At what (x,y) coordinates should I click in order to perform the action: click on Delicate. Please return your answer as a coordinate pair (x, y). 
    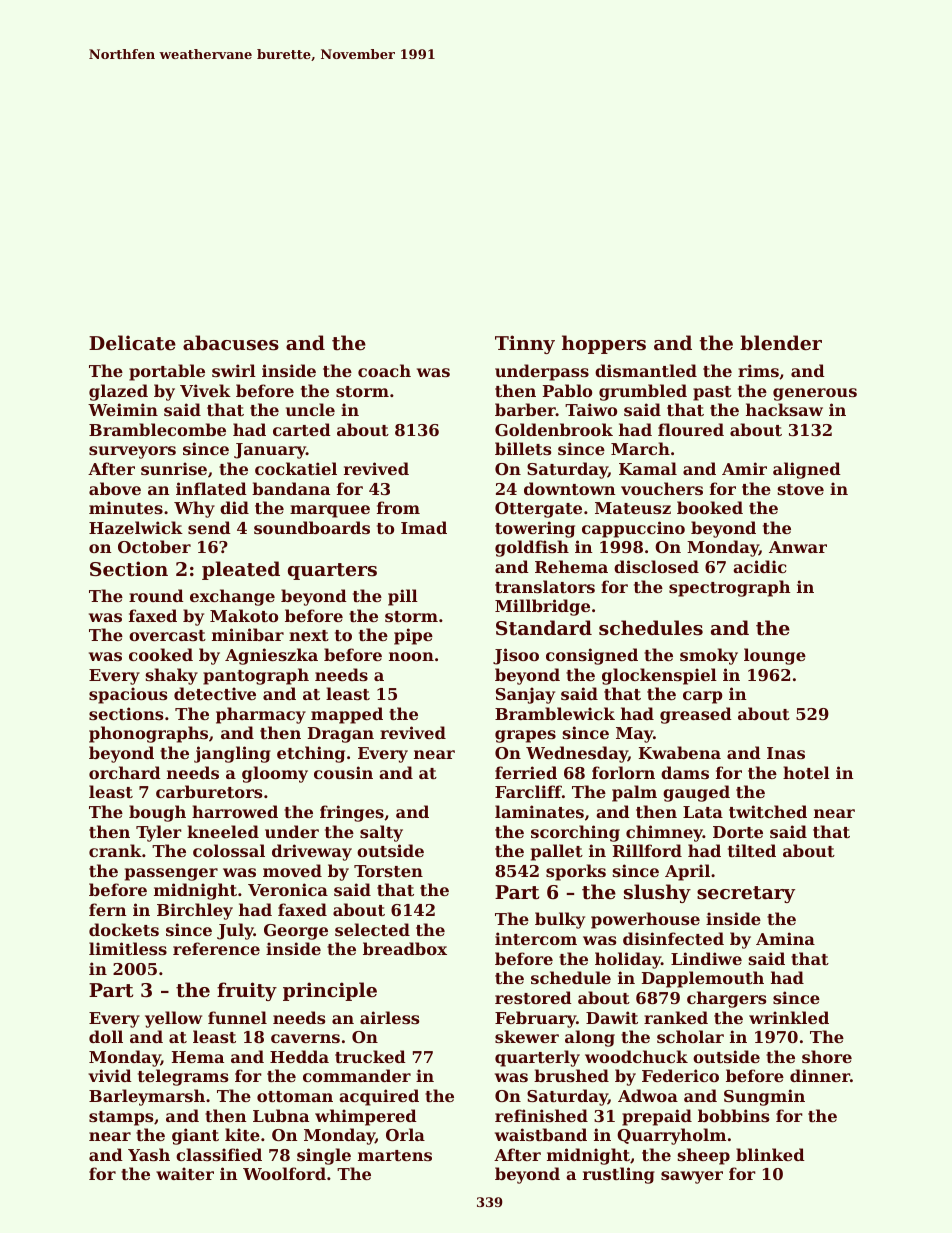
    Looking at the image, I should click on (132, 343).
